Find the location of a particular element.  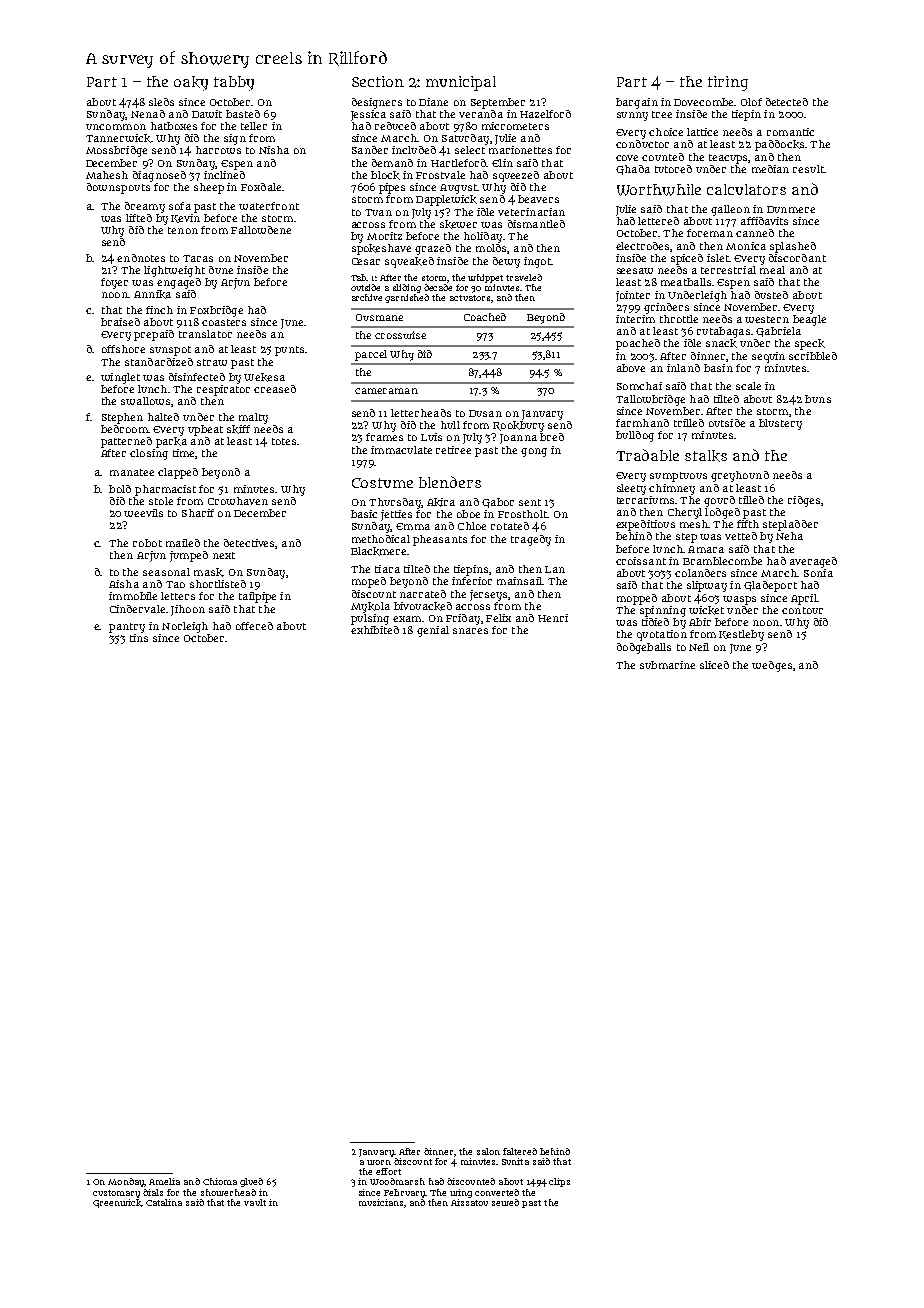

worn is located at coordinates (379, 1162).
